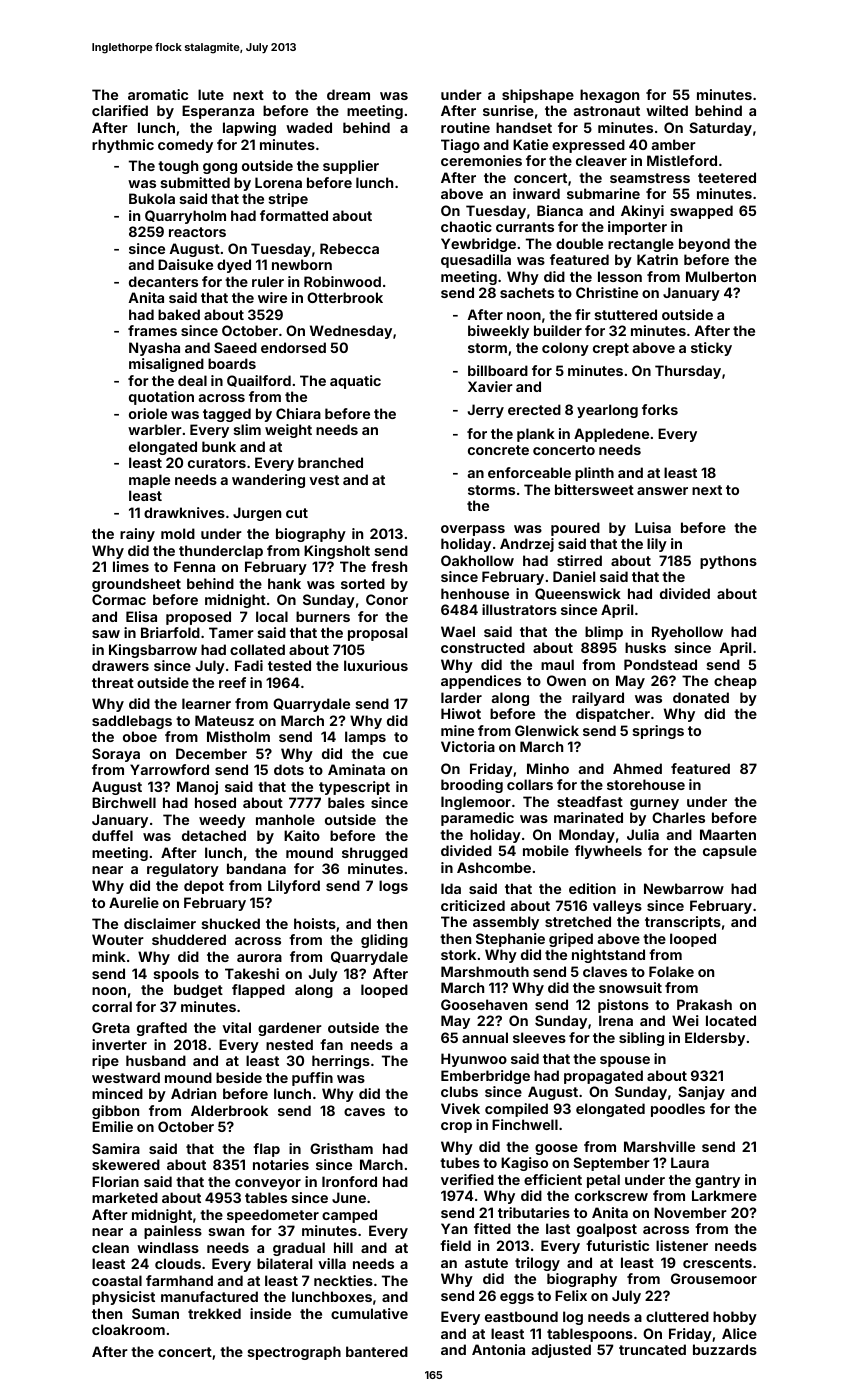 Image resolution: width=849 pixels, height=1400 pixels. I want to click on aromatic, so click(158, 94).
